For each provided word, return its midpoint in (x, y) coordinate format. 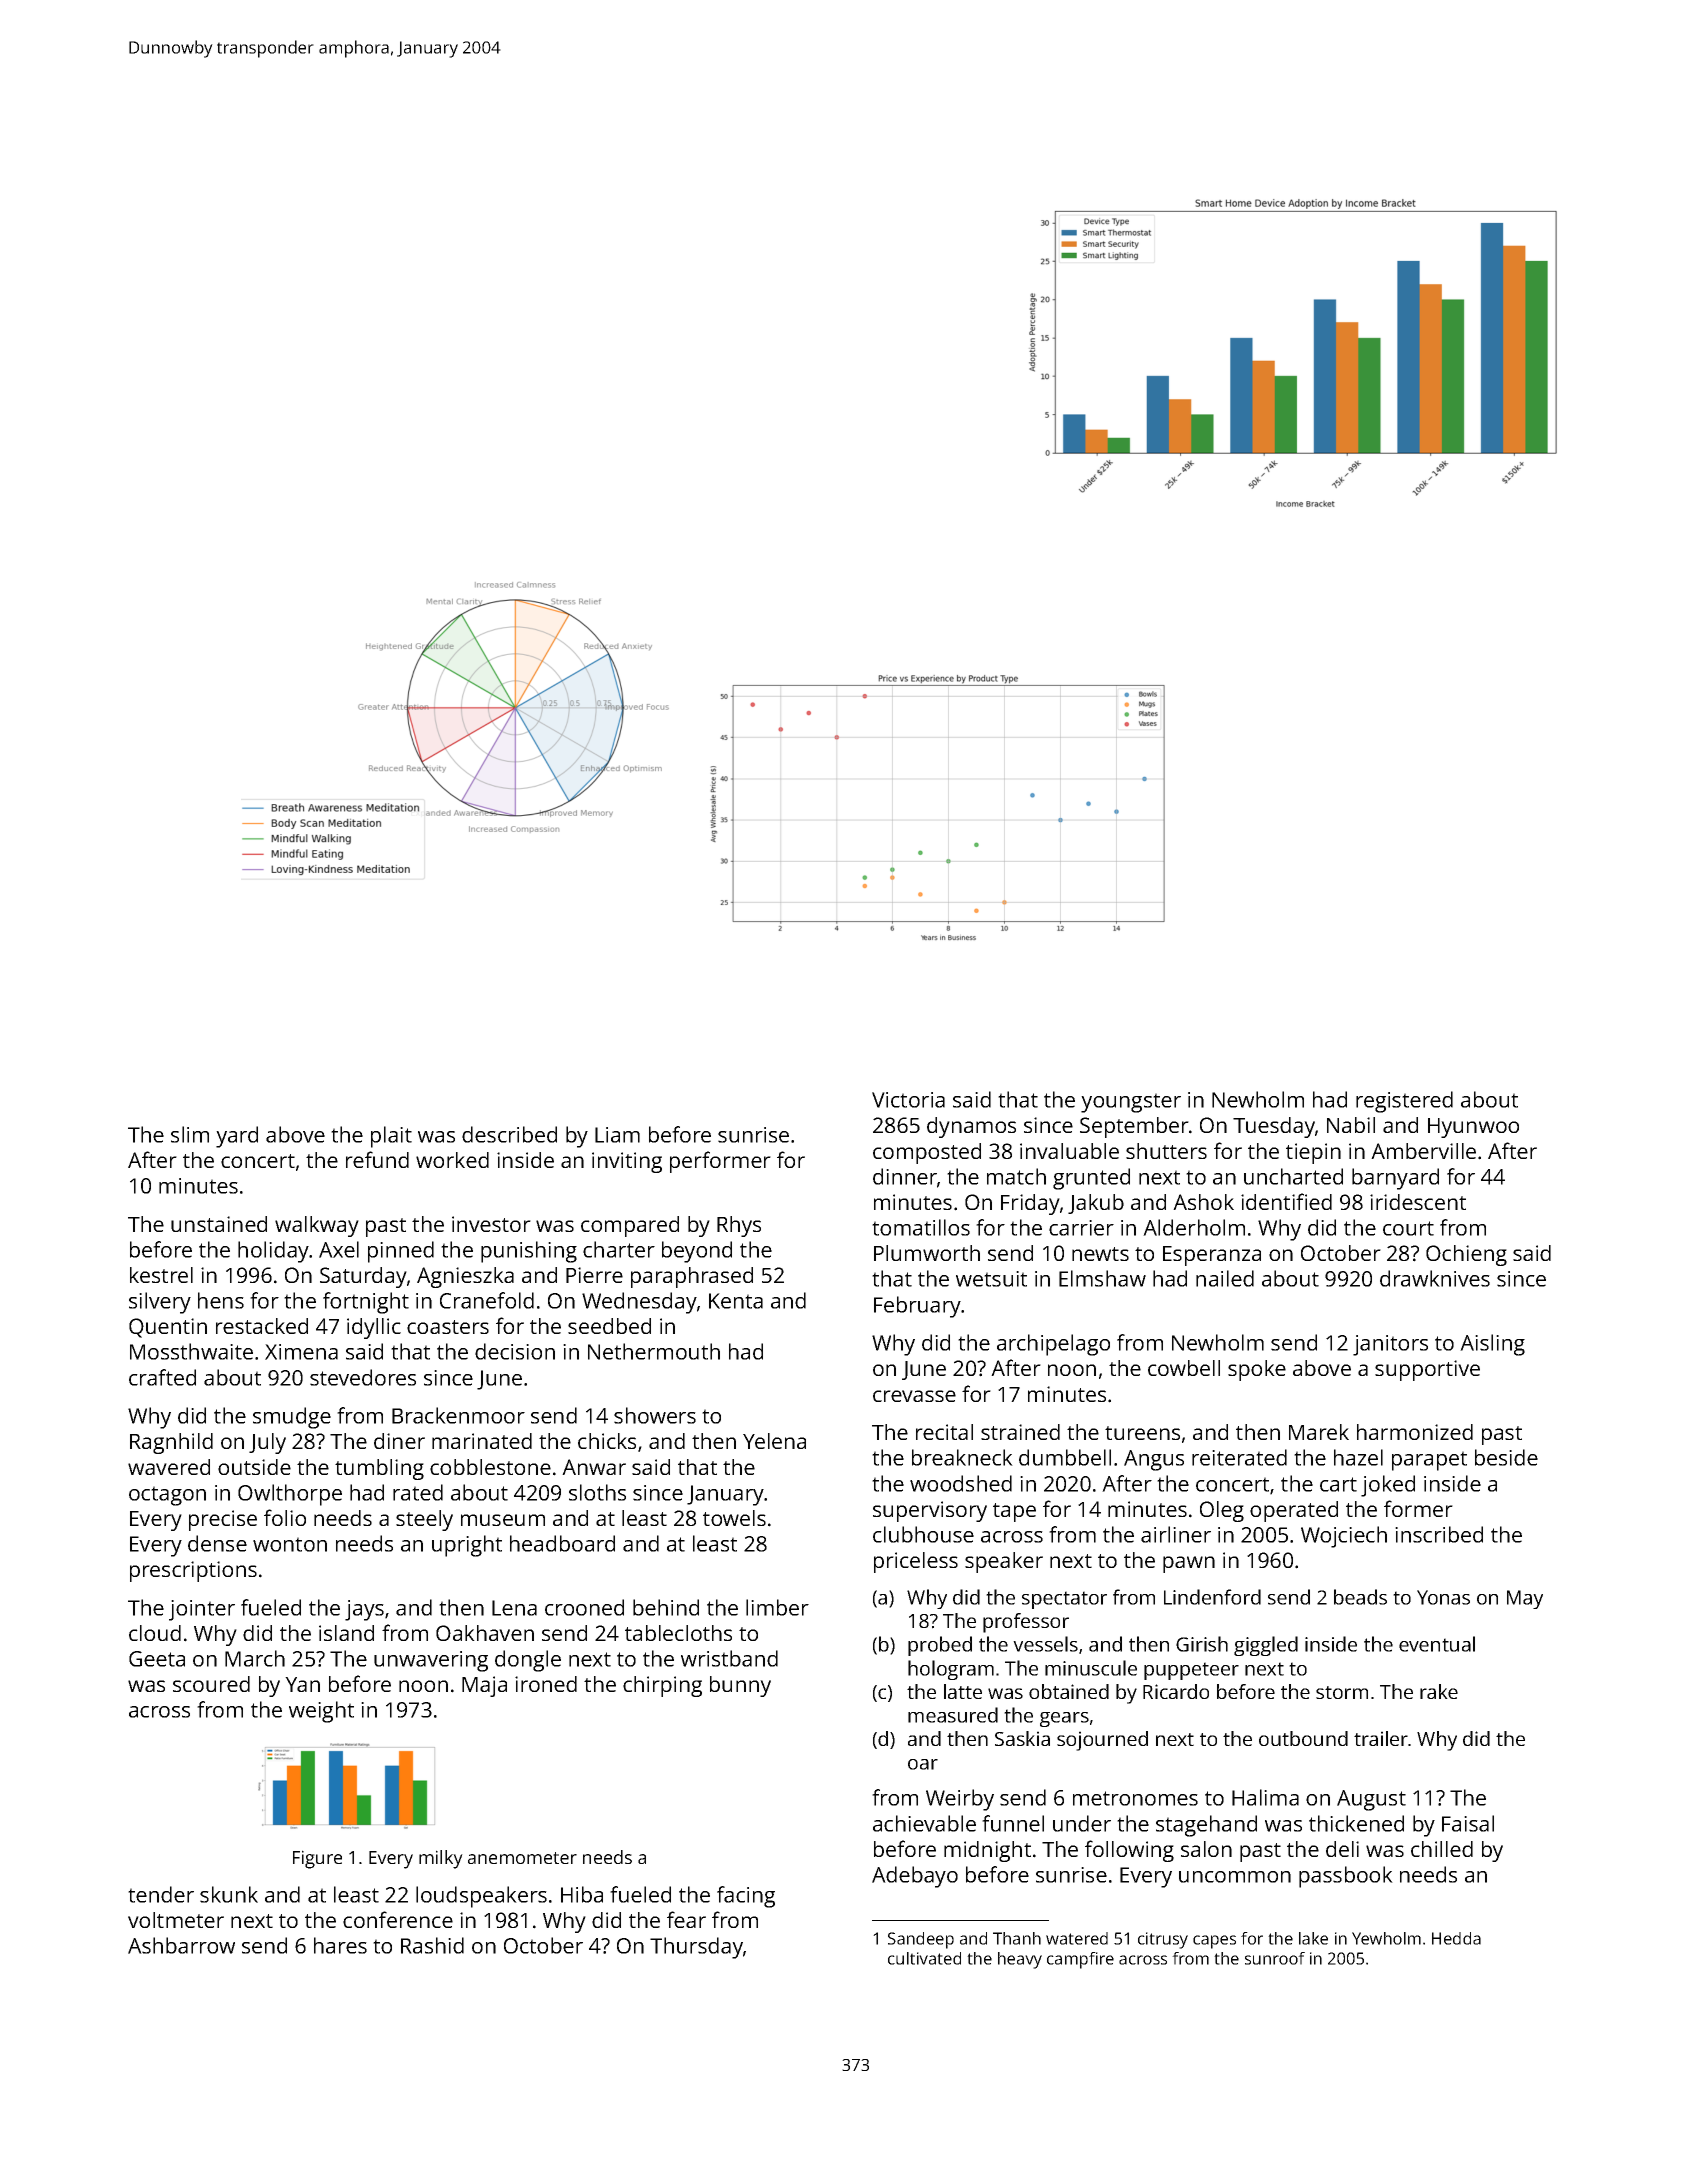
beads (1360, 1597)
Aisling (1492, 1345)
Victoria (908, 1100)
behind (666, 1607)
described (509, 1134)
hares (340, 1945)
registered (1404, 1102)
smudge (292, 1418)
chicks (607, 1441)
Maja (484, 1686)
